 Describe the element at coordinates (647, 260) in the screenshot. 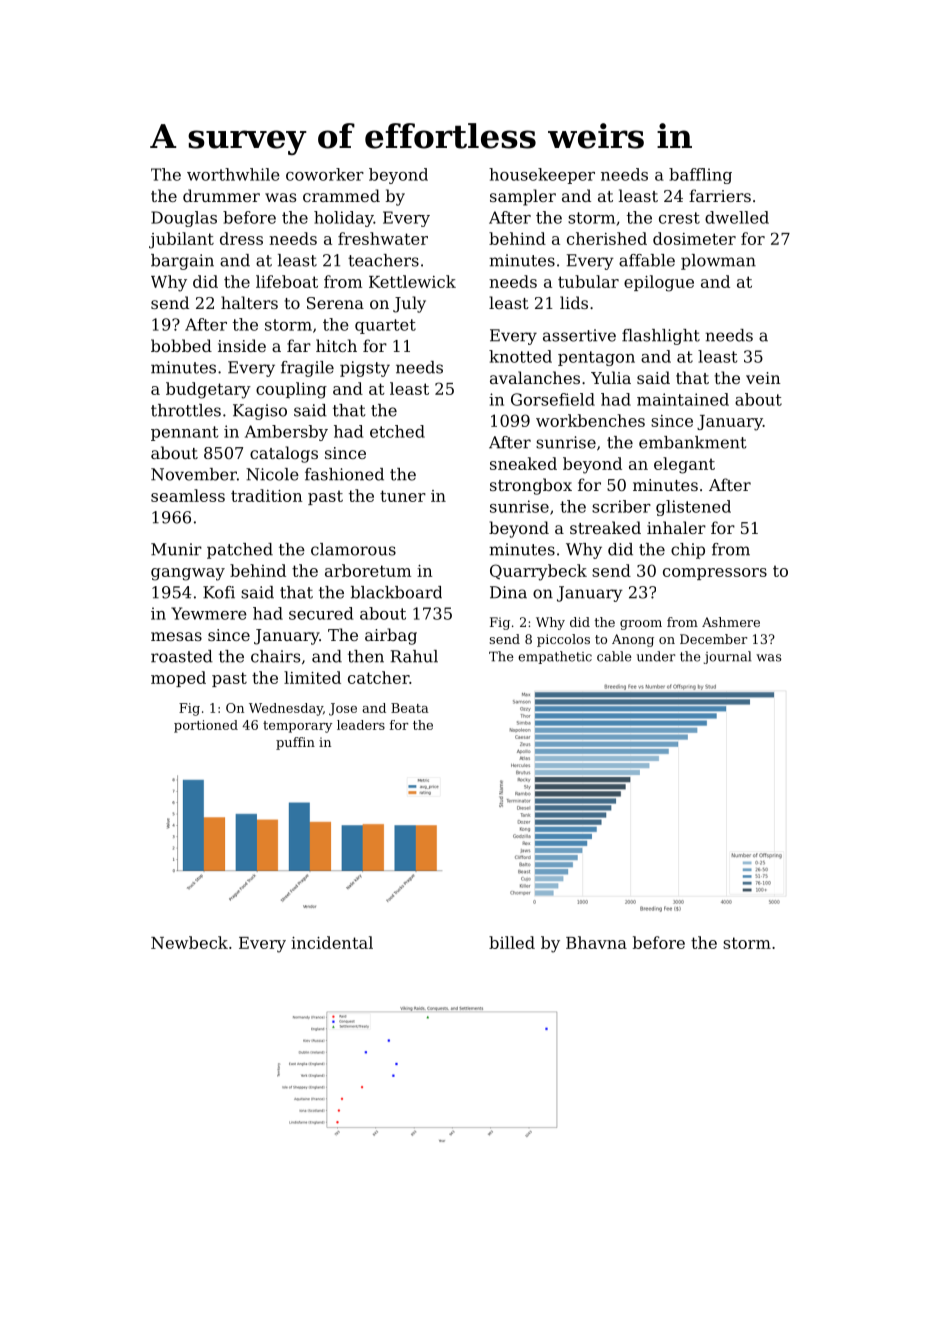

I see `affable` at that location.
